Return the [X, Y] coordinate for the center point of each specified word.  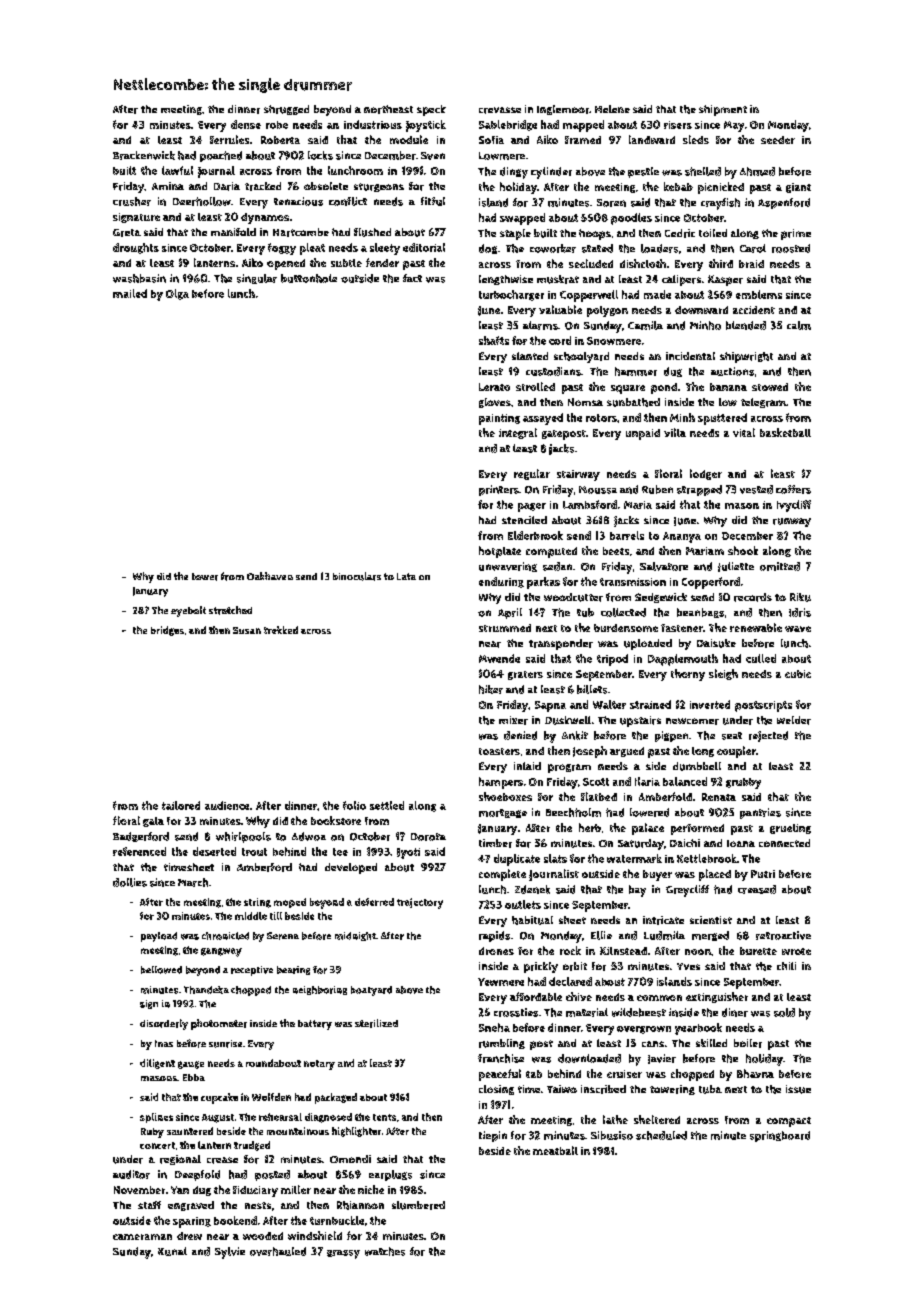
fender [382, 262]
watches [385, 1251]
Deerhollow [202, 201]
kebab [678, 186]
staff [149, 1205]
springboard [780, 1136]
